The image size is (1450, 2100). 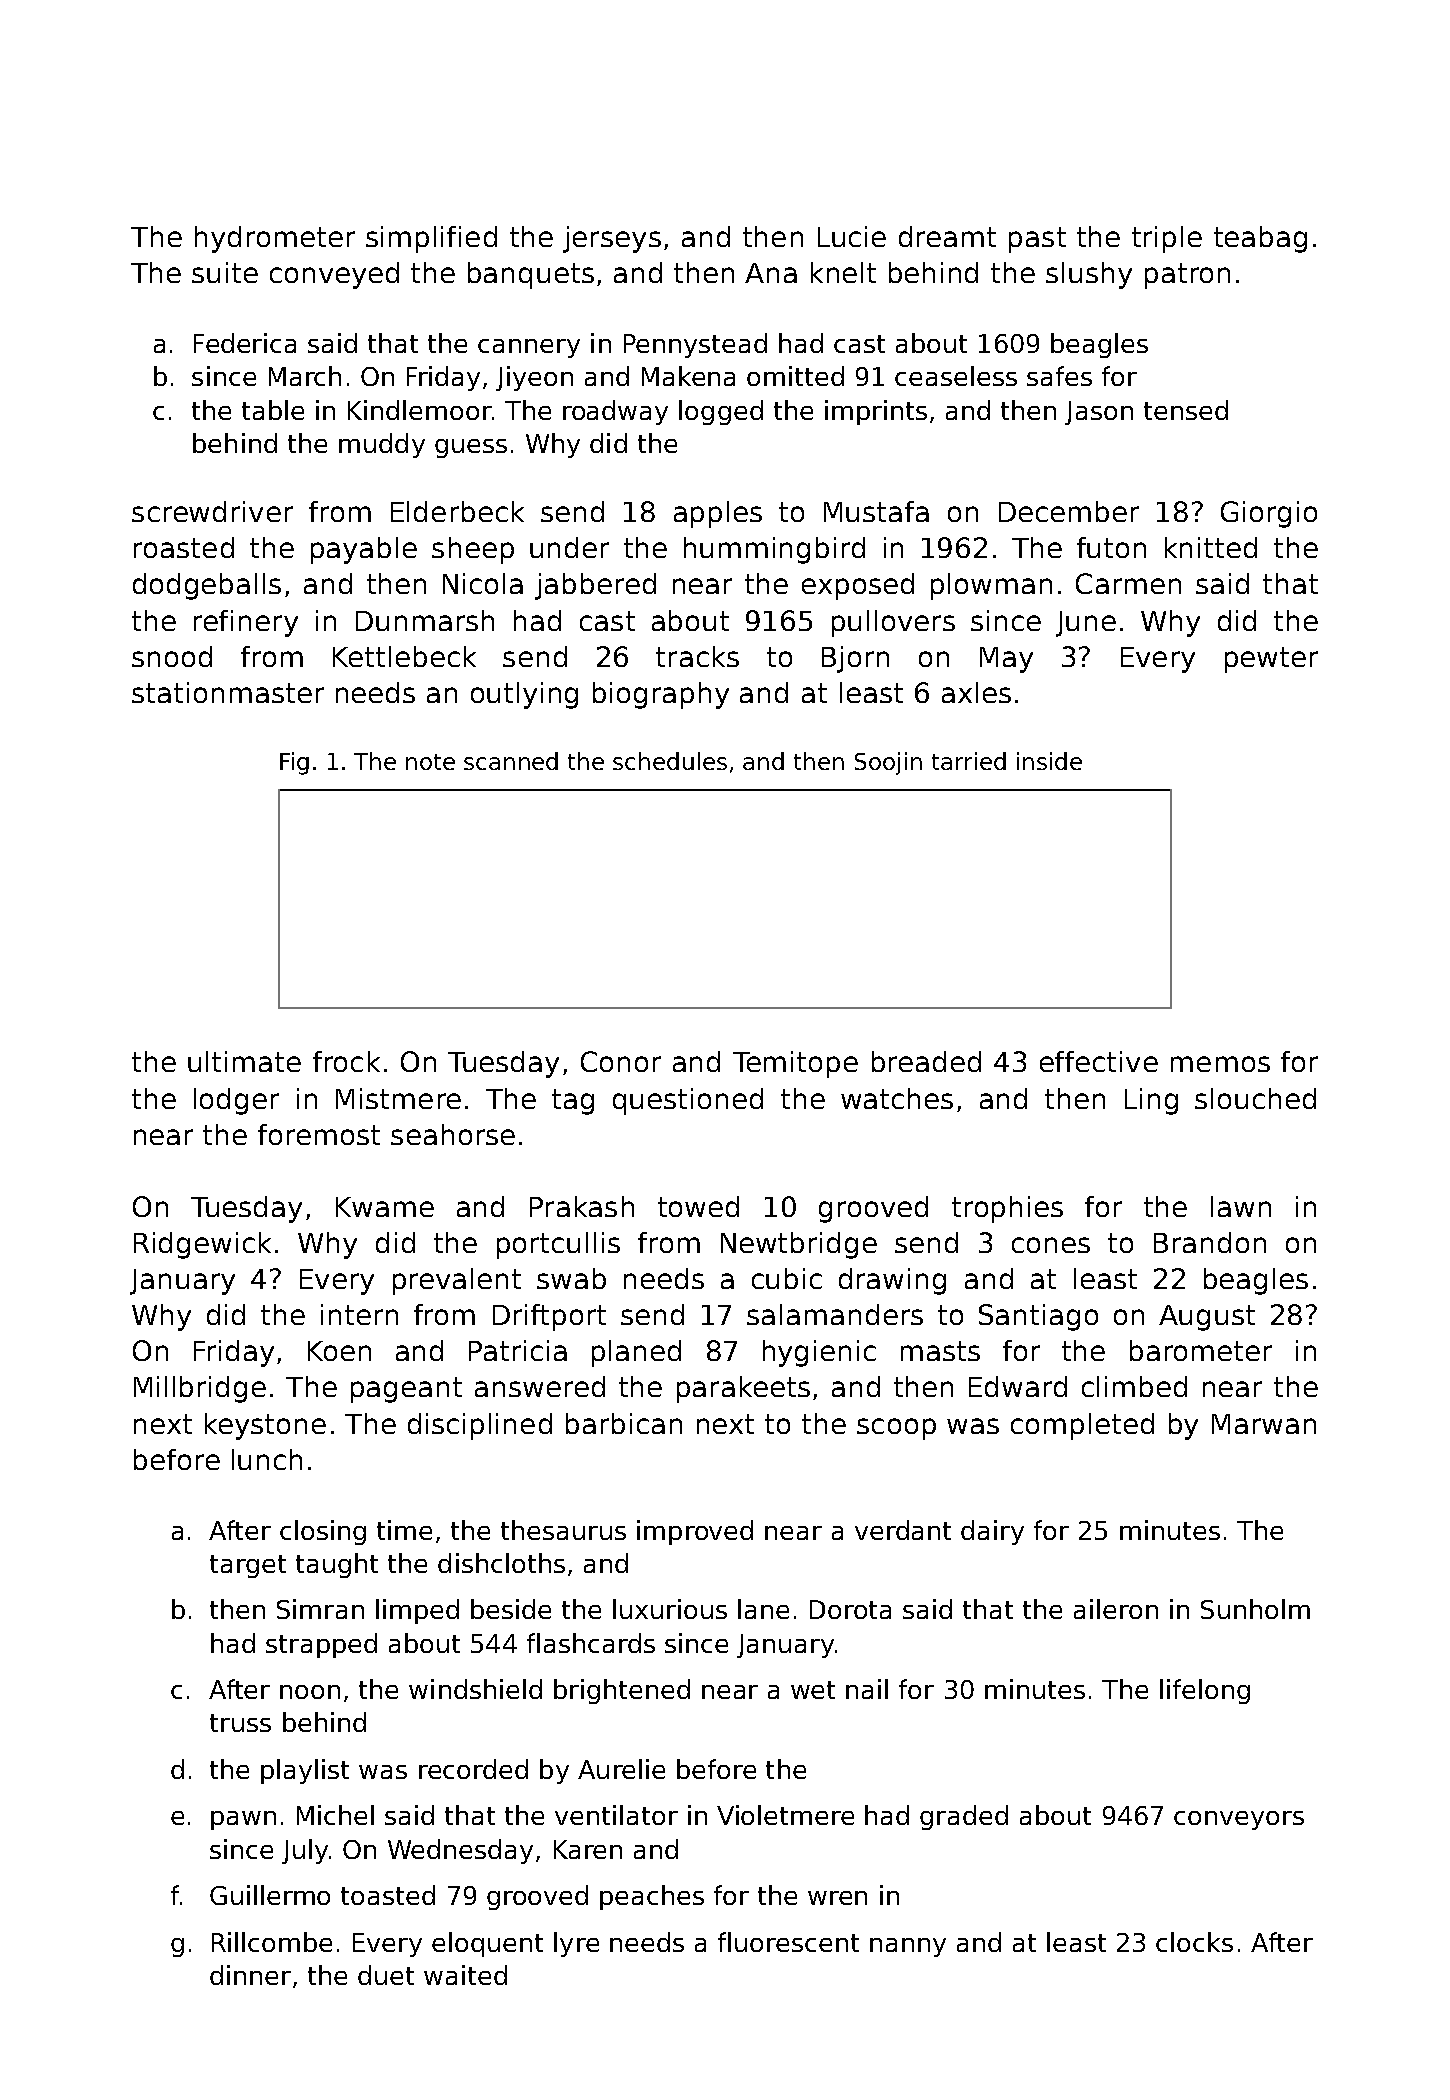 What do you see at coordinates (612, 239) in the page?
I see `jerseys` at bounding box center [612, 239].
